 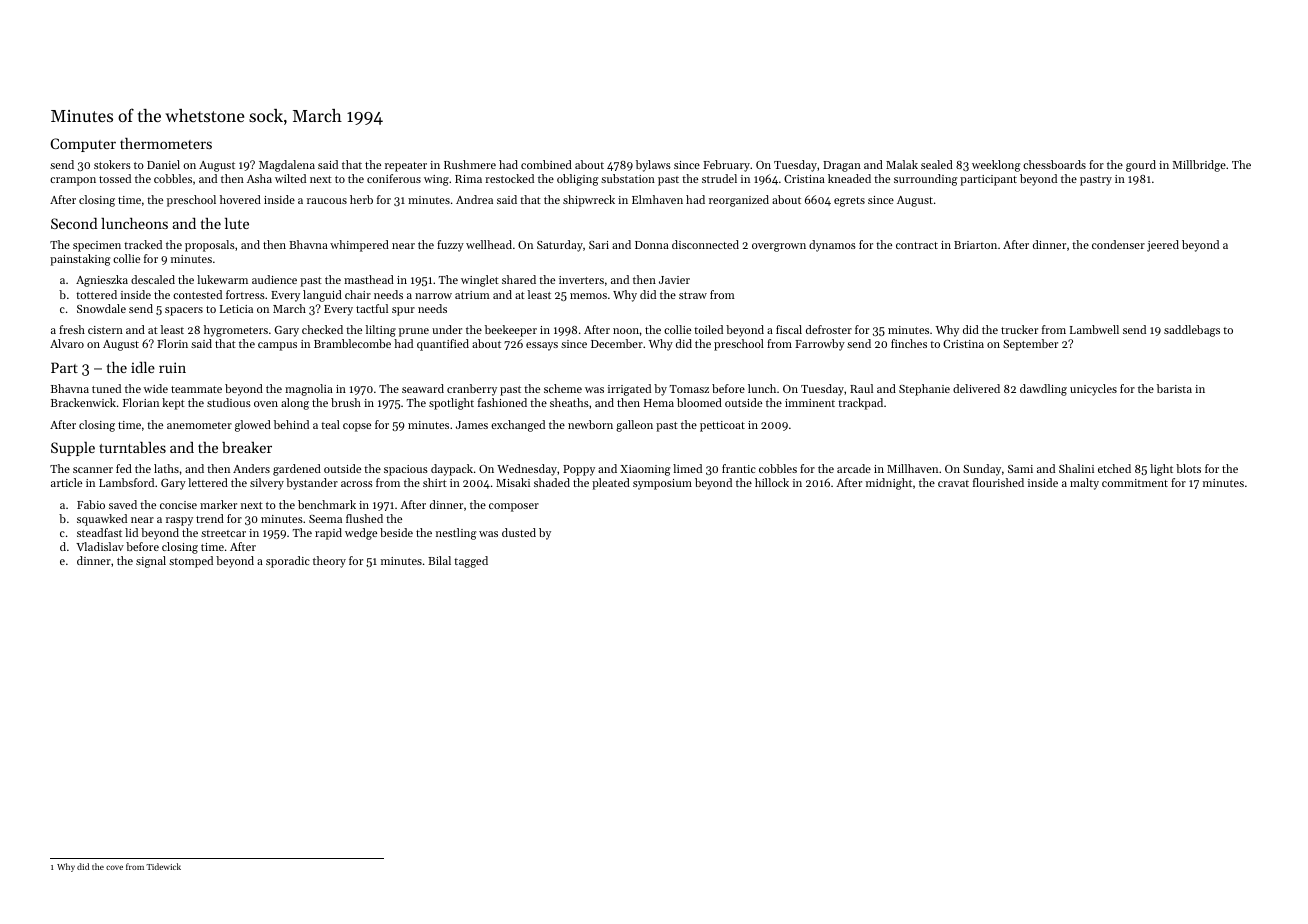 What do you see at coordinates (166, 143) in the screenshot?
I see `thermometers` at bounding box center [166, 143].
